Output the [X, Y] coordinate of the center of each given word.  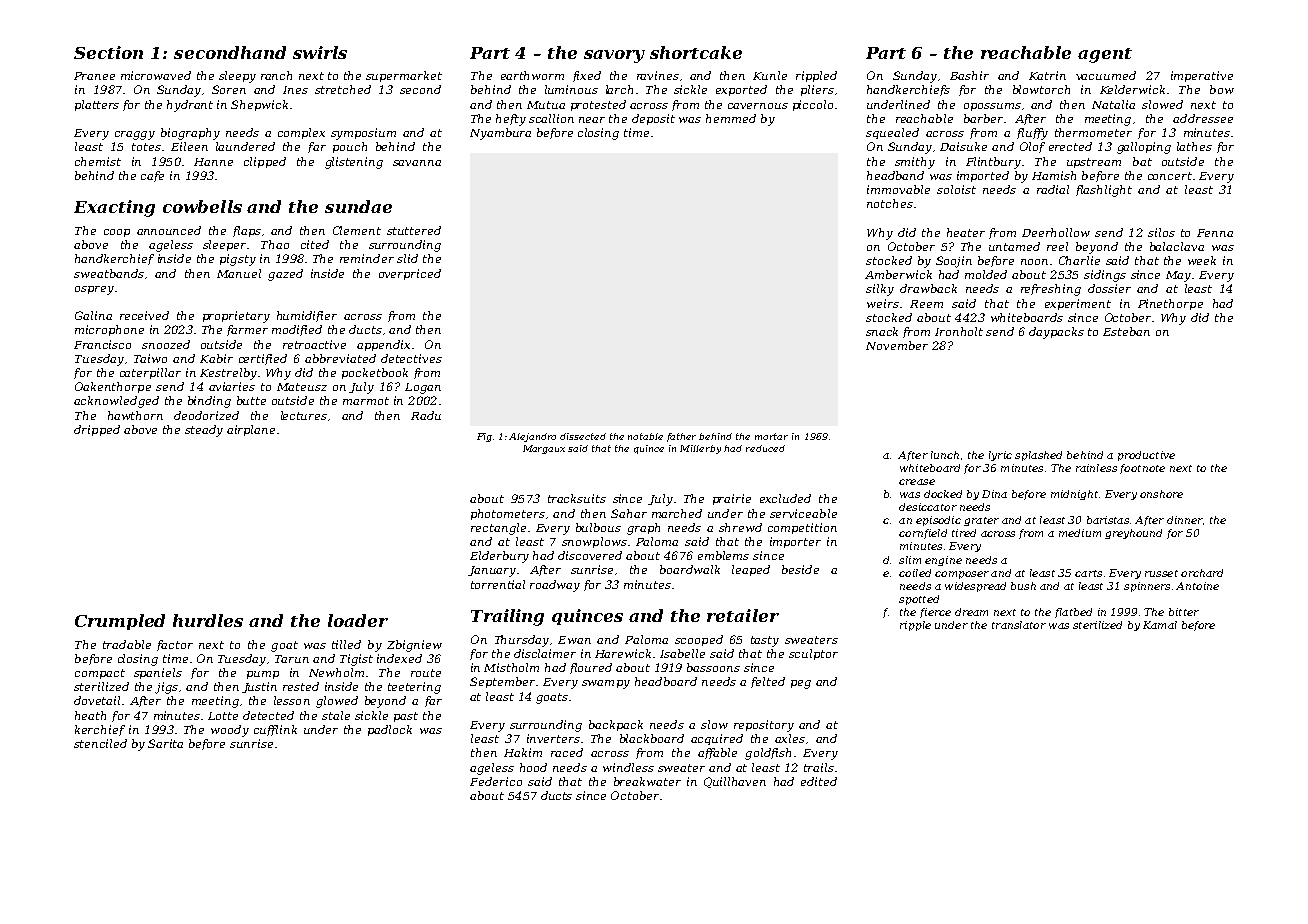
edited [819, 781]
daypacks [1056, 333]
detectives [411, 358]
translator [1019, 625]
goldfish [768, 754]
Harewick [623, 653]
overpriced [410, 274]
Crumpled [120, 622]
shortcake [696, 52]
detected [268, 715]
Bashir [969, 75]
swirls [320, 52]
